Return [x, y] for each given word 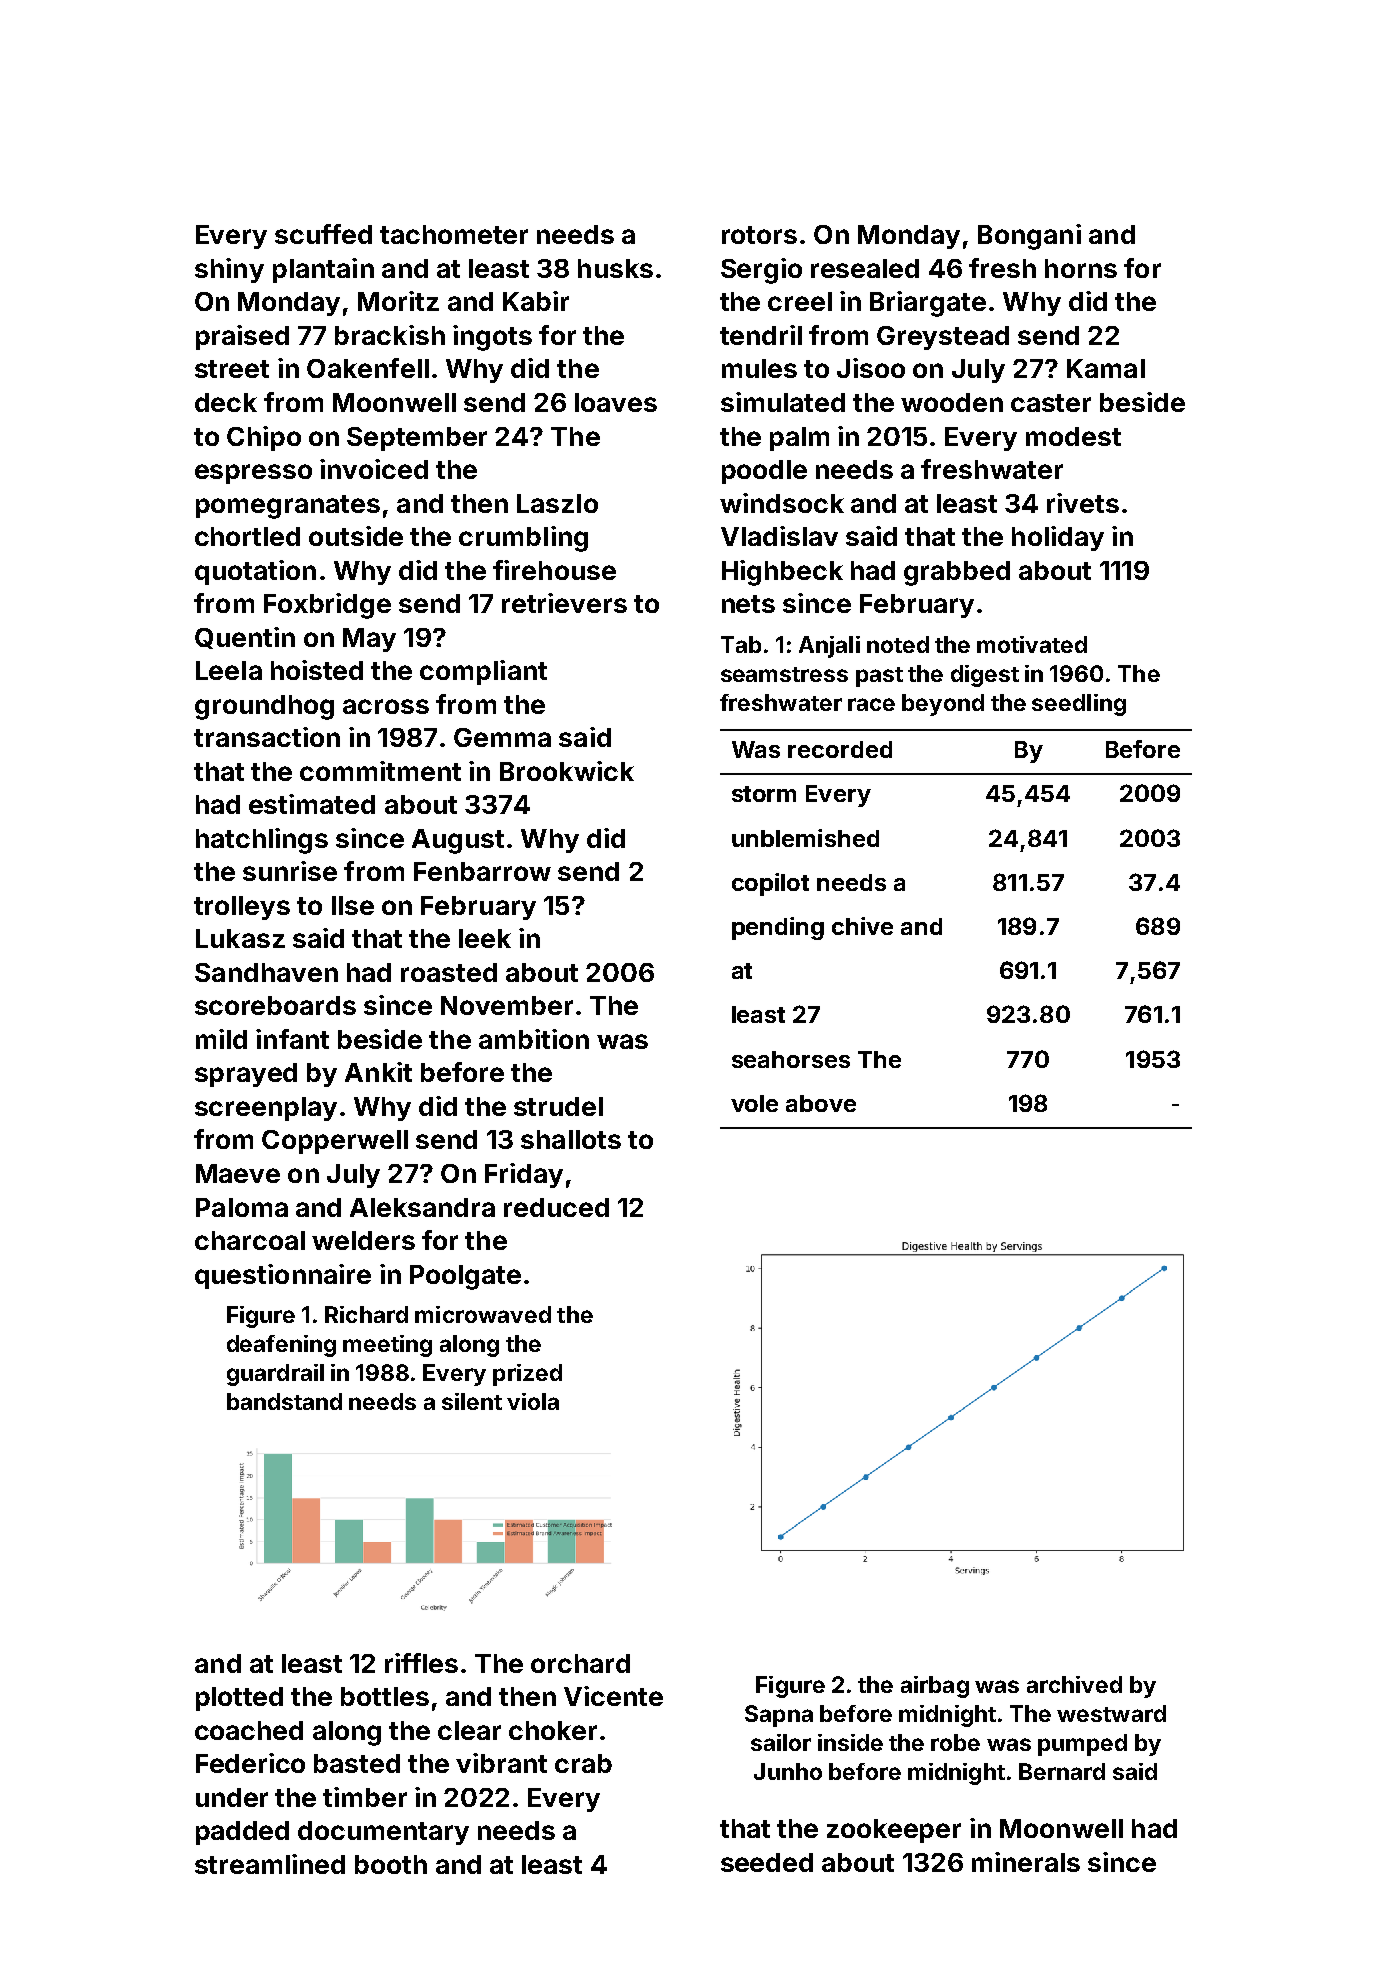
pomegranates [288, 507]
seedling [1079, 705]
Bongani [1029, 237]
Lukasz [240, 938]
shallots [571, 1139]
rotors [759, 235]
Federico [250, 1763]
